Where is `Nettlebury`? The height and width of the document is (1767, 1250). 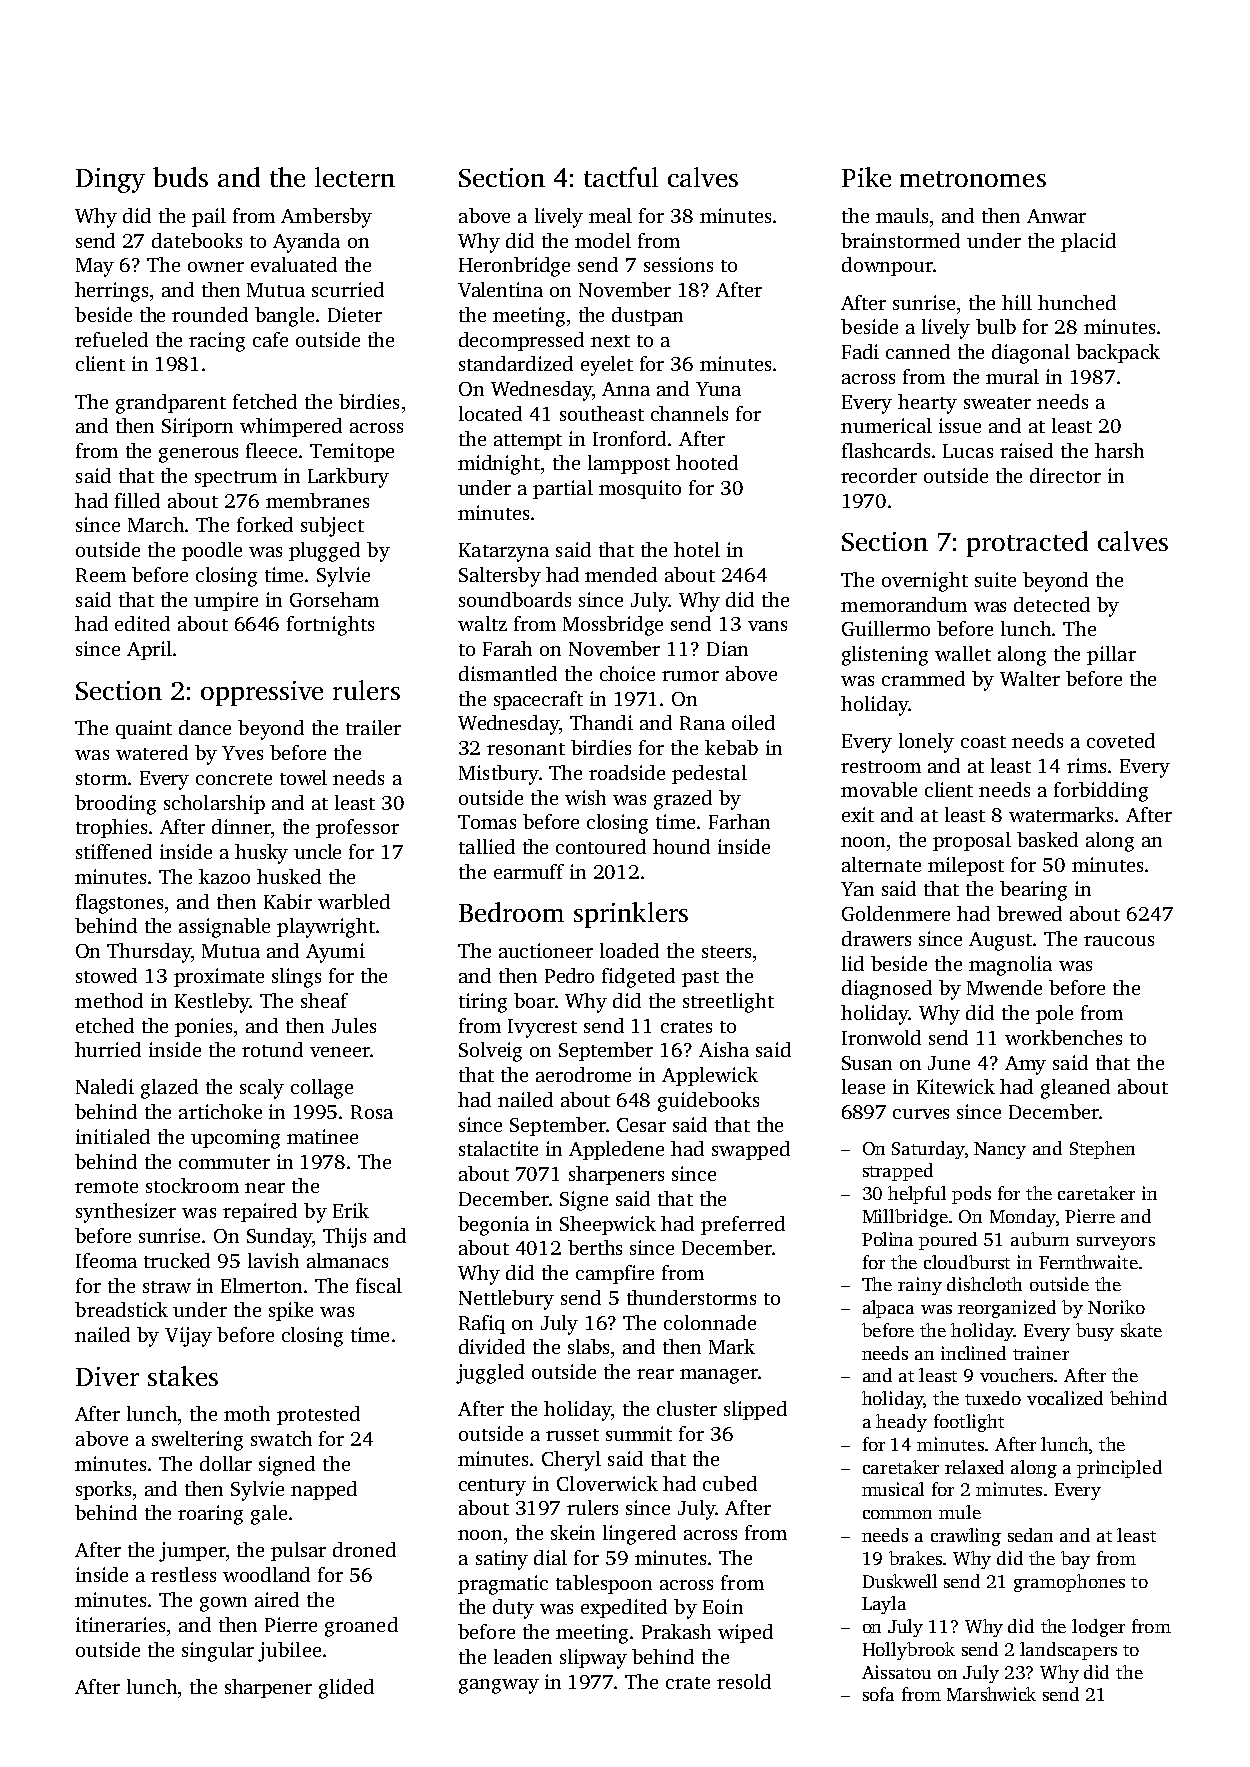 Nettlebury is located at coordinates (506, 1300).
